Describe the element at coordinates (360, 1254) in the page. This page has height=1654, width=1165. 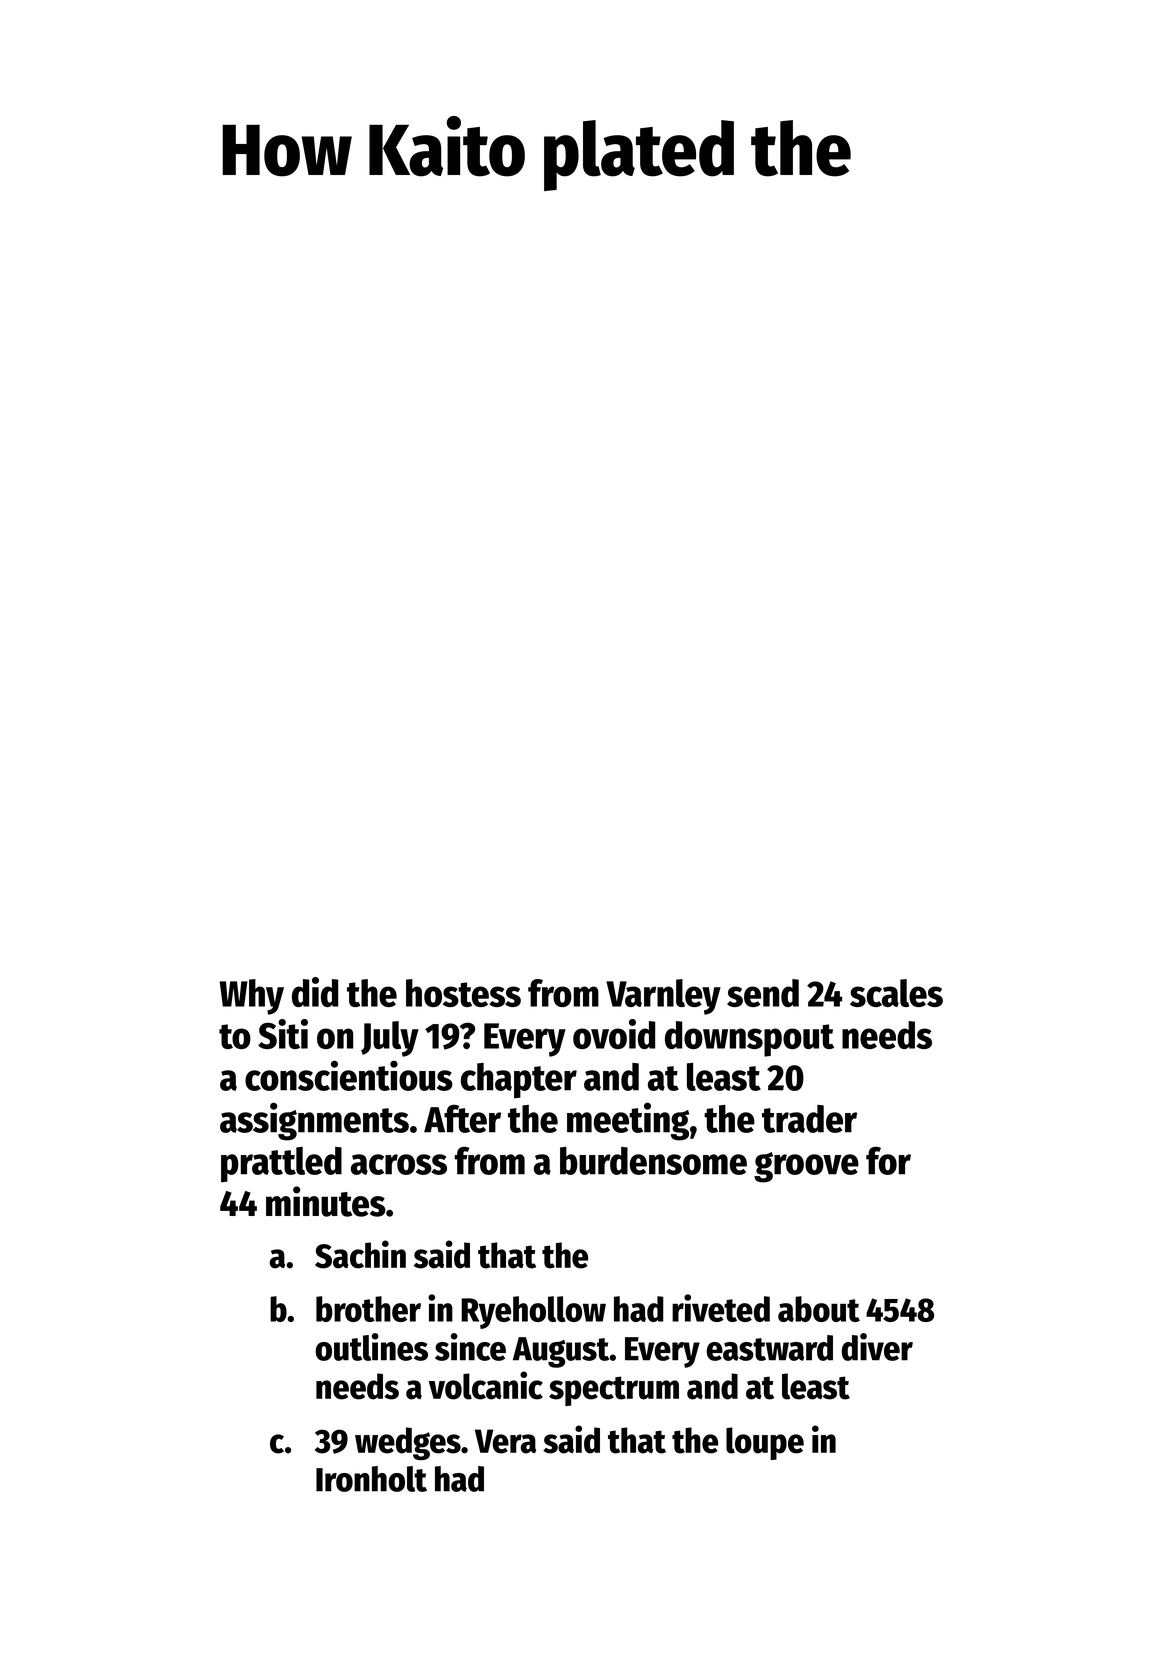
I see `Sachin` at that location.
